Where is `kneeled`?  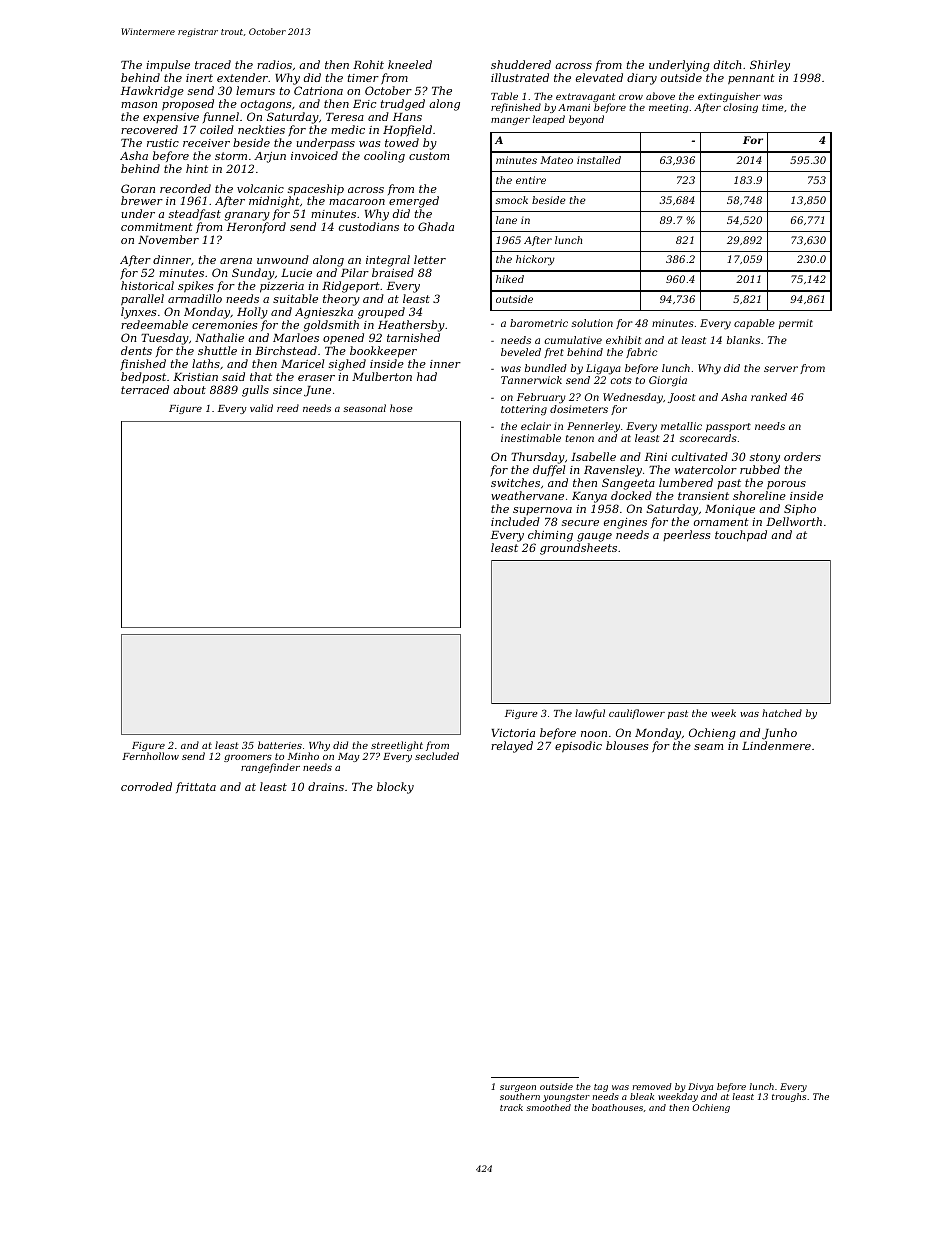 kneeled is located at coordinates (410, 64).
